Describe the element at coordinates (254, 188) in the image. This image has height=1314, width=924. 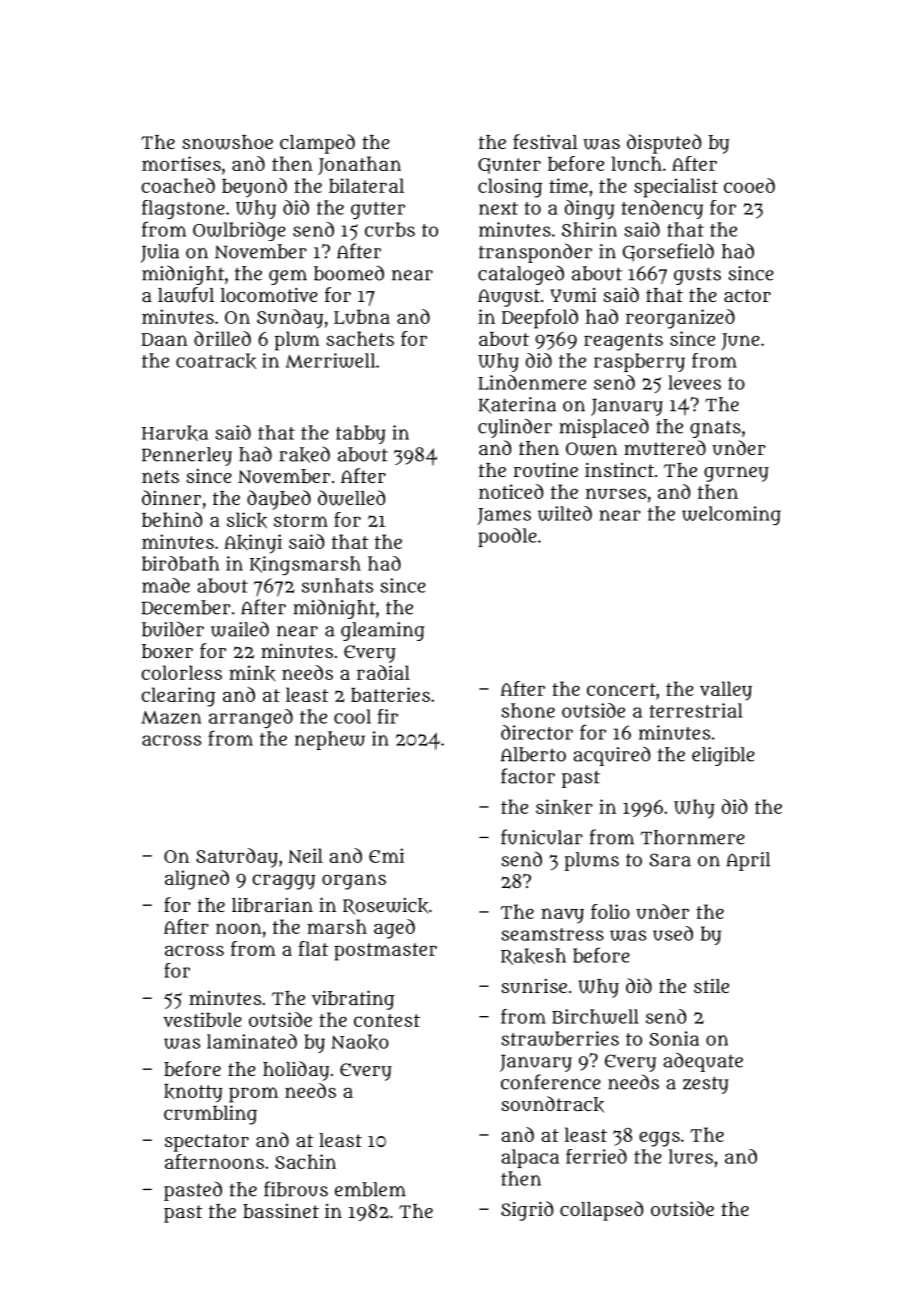
I see `beyond` at that location.
